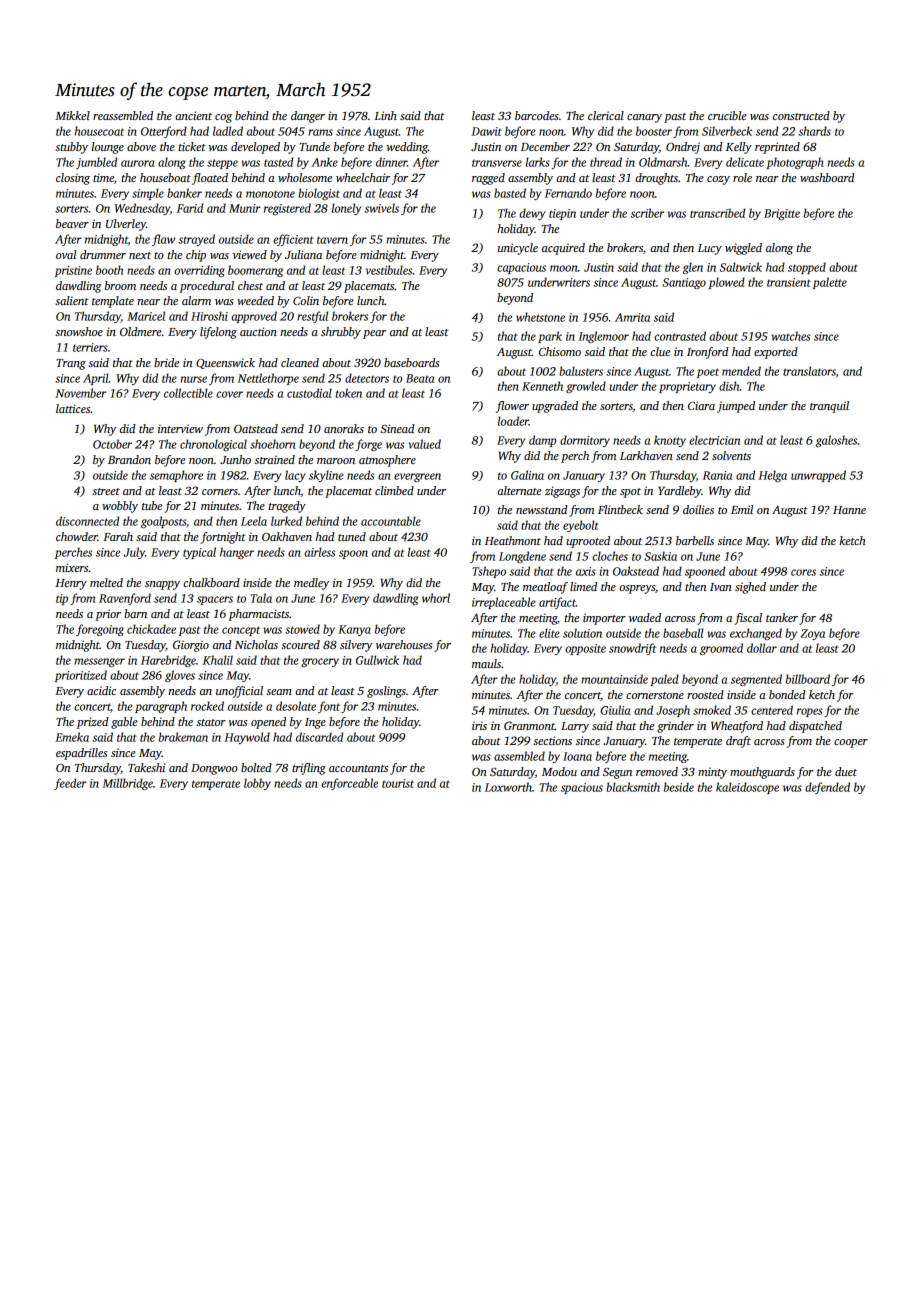  Describe the element at coordinates (152, 505) in the page. I see `tube` at that location.
